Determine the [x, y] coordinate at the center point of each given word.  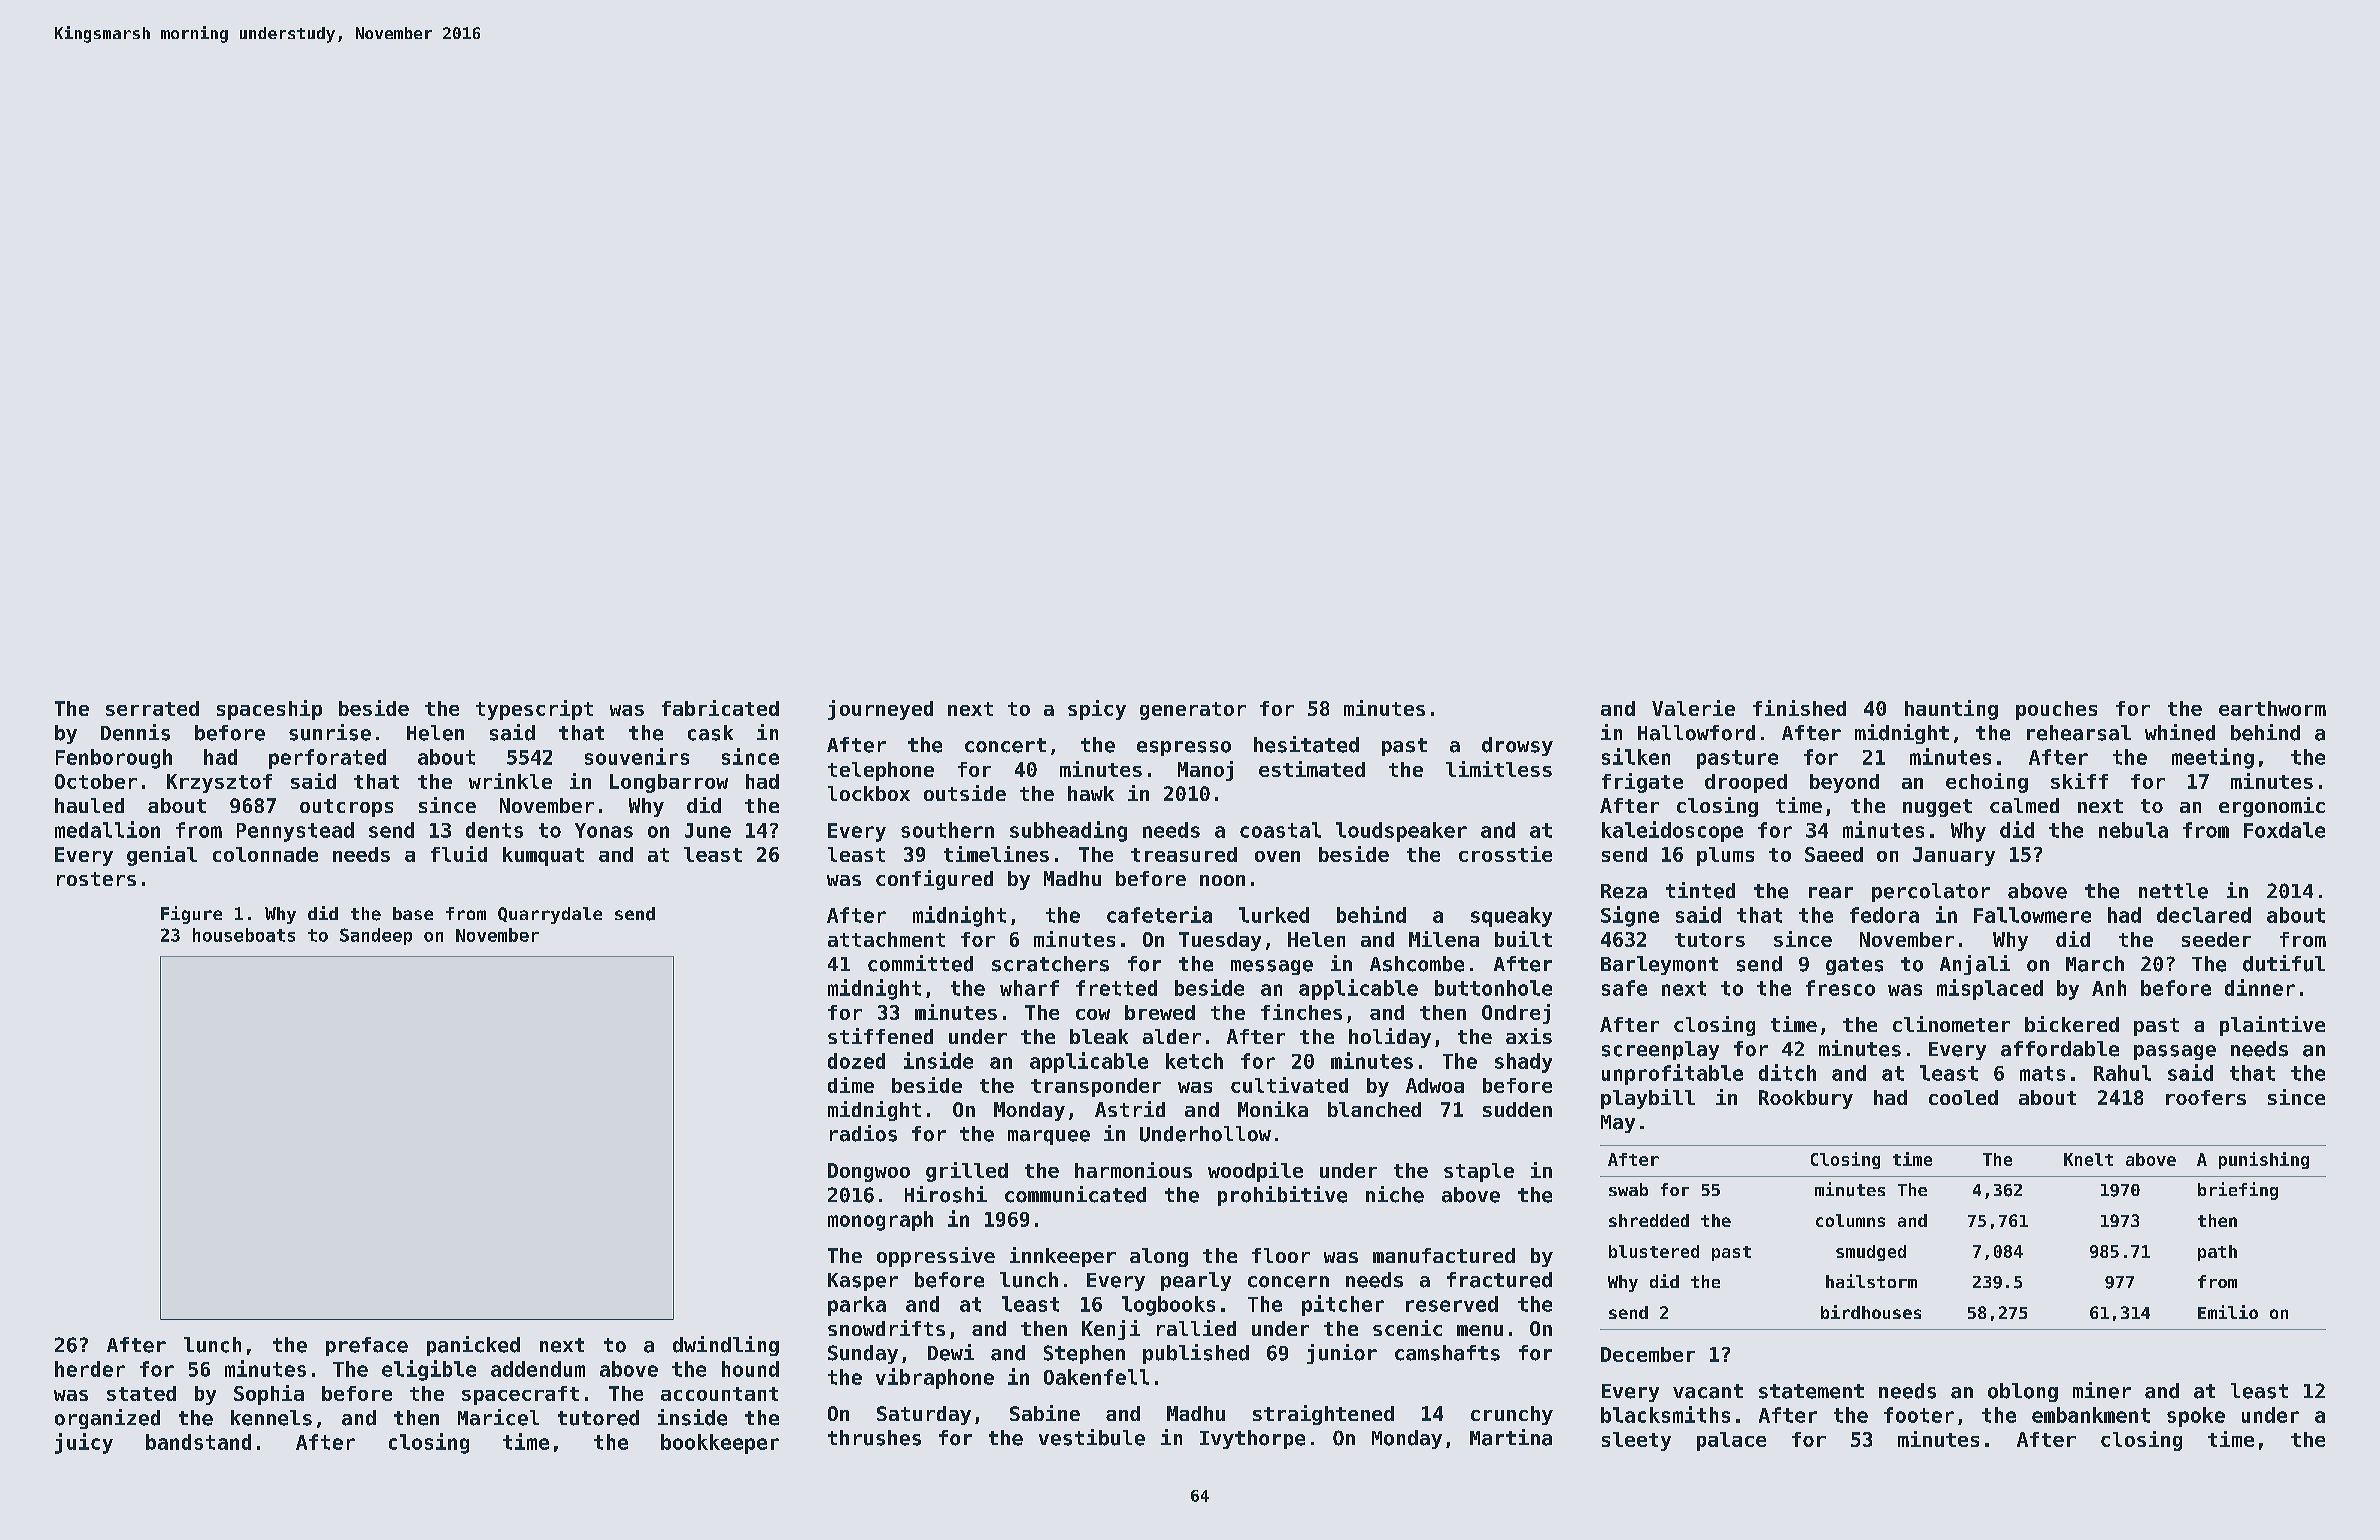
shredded [1649, 1220]
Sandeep [376, 936]
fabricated [720, 708]
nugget [1937, 808]
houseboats [244, 935]
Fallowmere [2032, 915]
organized [107, 1419]
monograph [880, 1221]
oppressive [936, 1257]
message [1272, 967]
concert [1005, 745]
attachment [886, 939]
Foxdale [2284, 830]
